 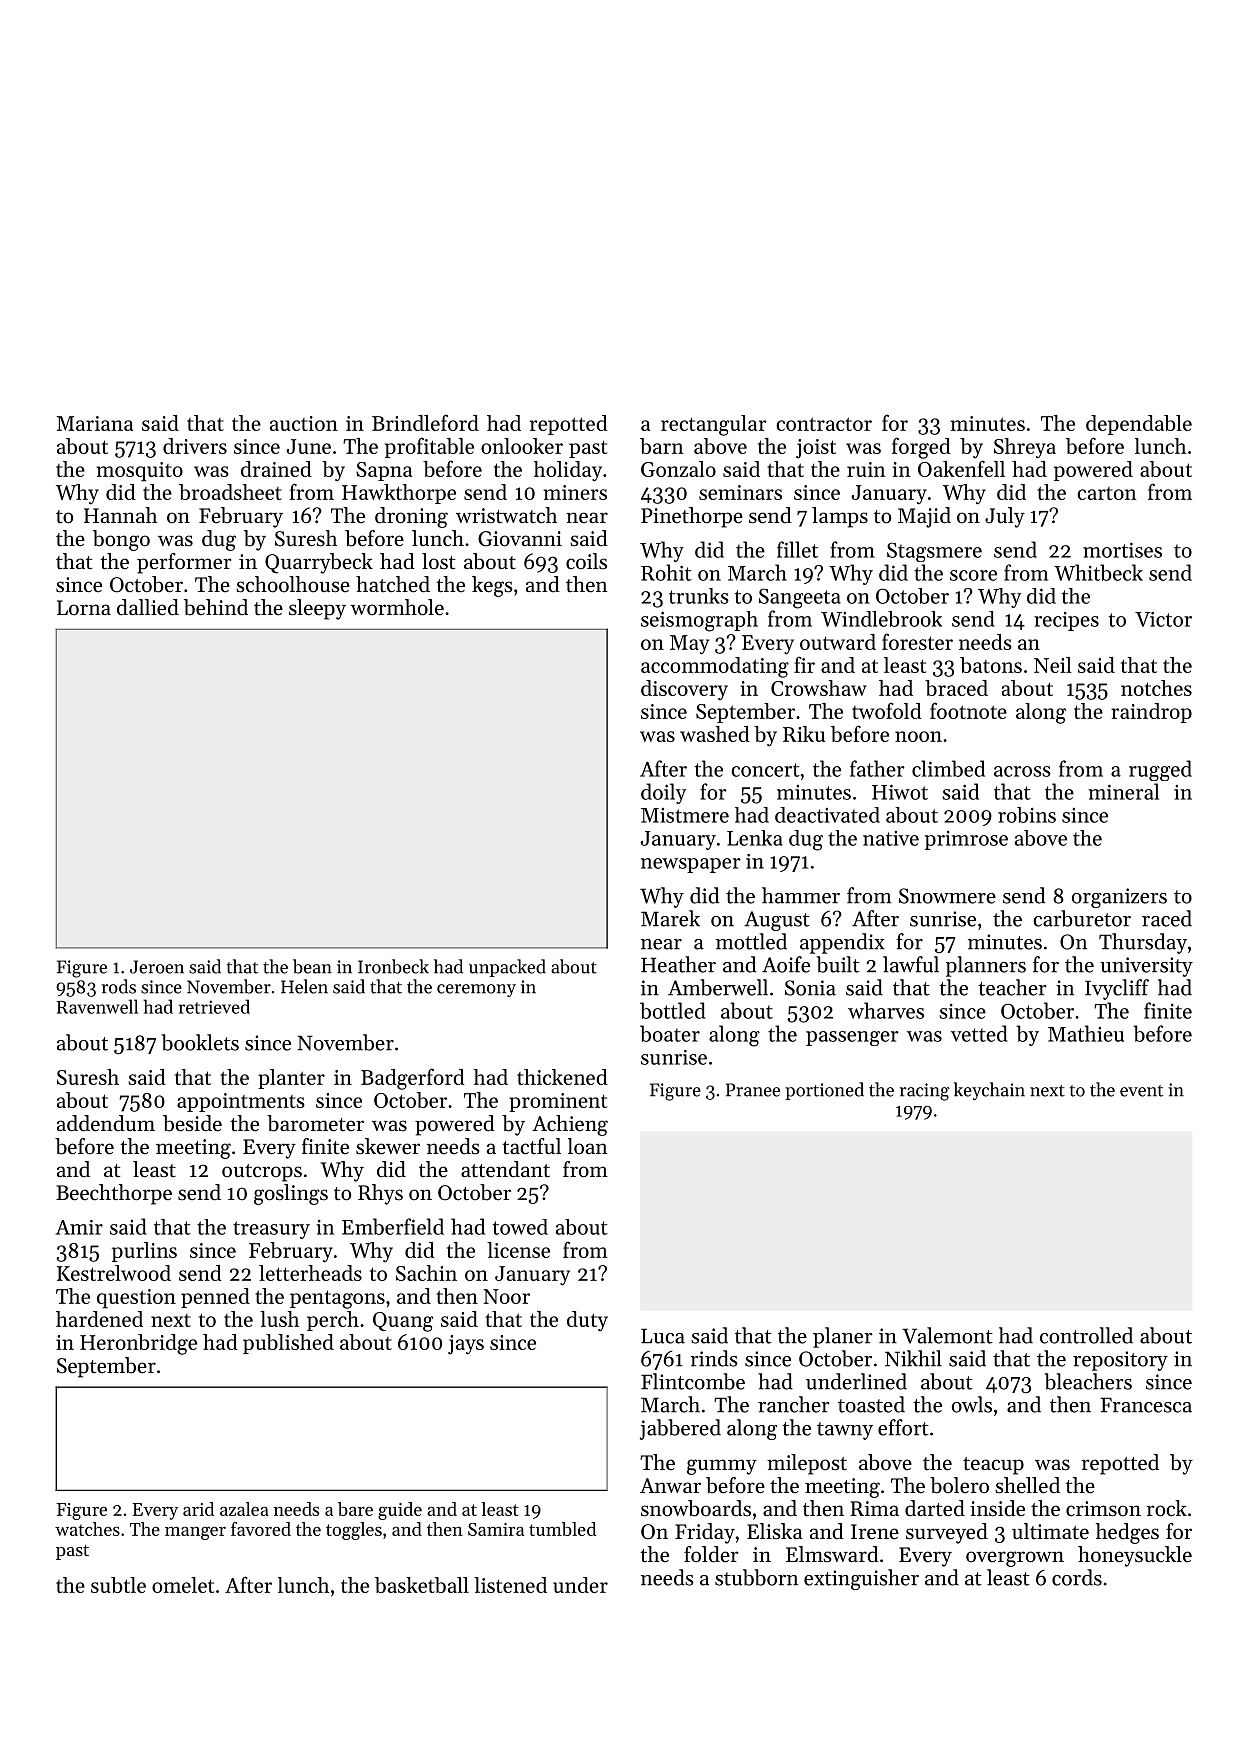 What do you see at coordinates (114, 1194) in the screenshot?
I see `Beechthorpe` at bounding box center [114, 1194].
